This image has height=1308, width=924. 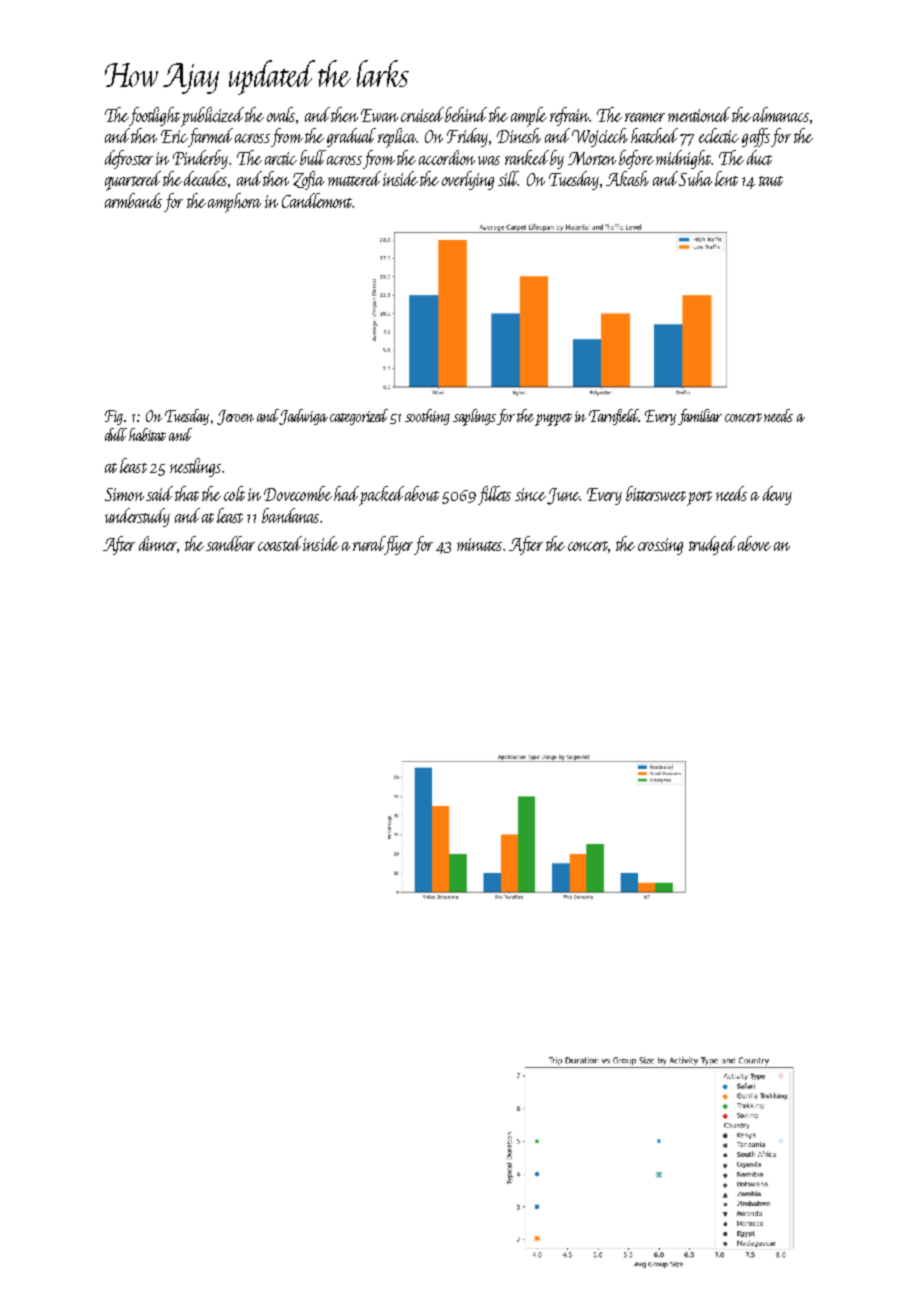 I want to click on familiar, so click(x=700, y=417).
